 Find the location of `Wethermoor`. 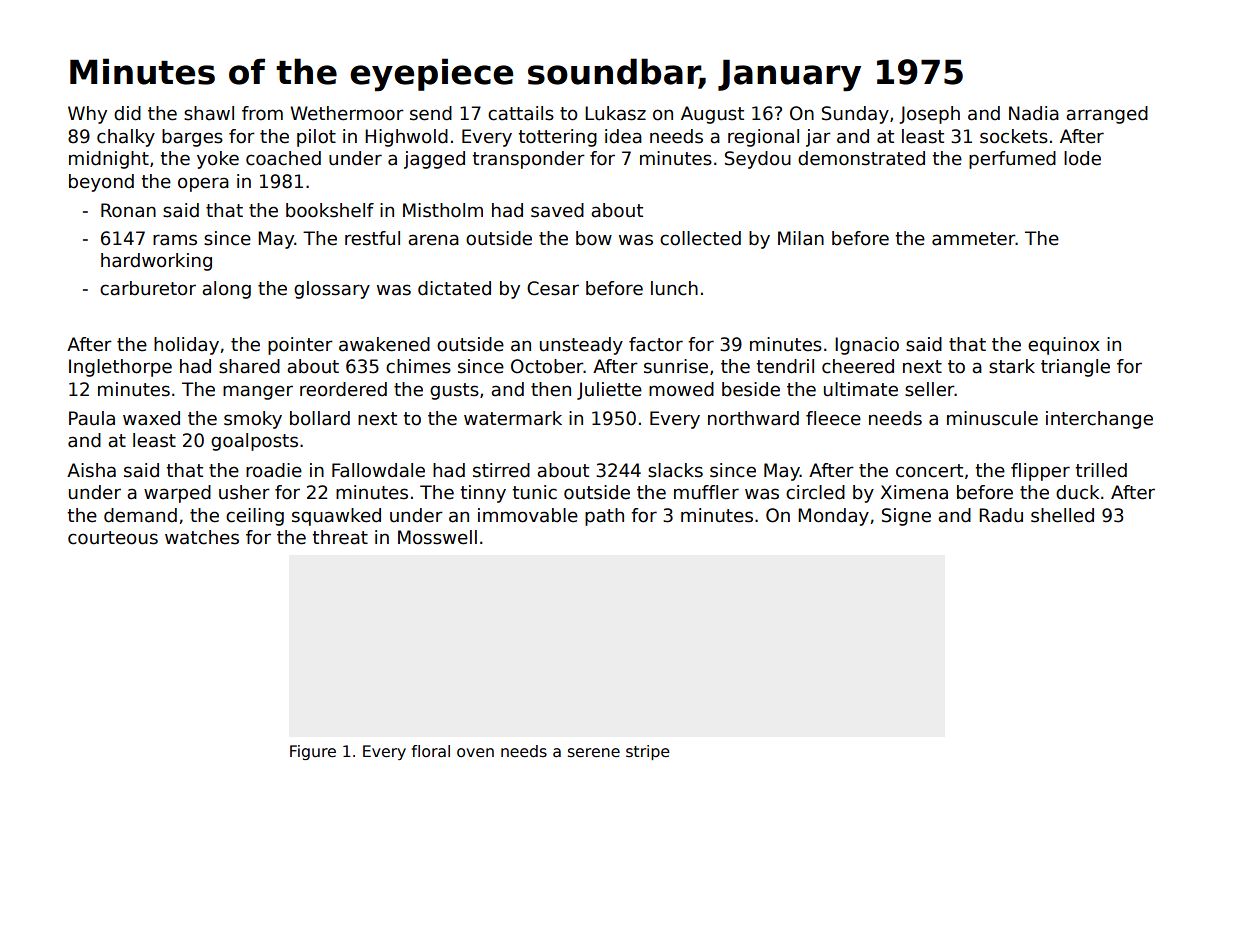

Wethermoor is located at coordinates (347, 113).
